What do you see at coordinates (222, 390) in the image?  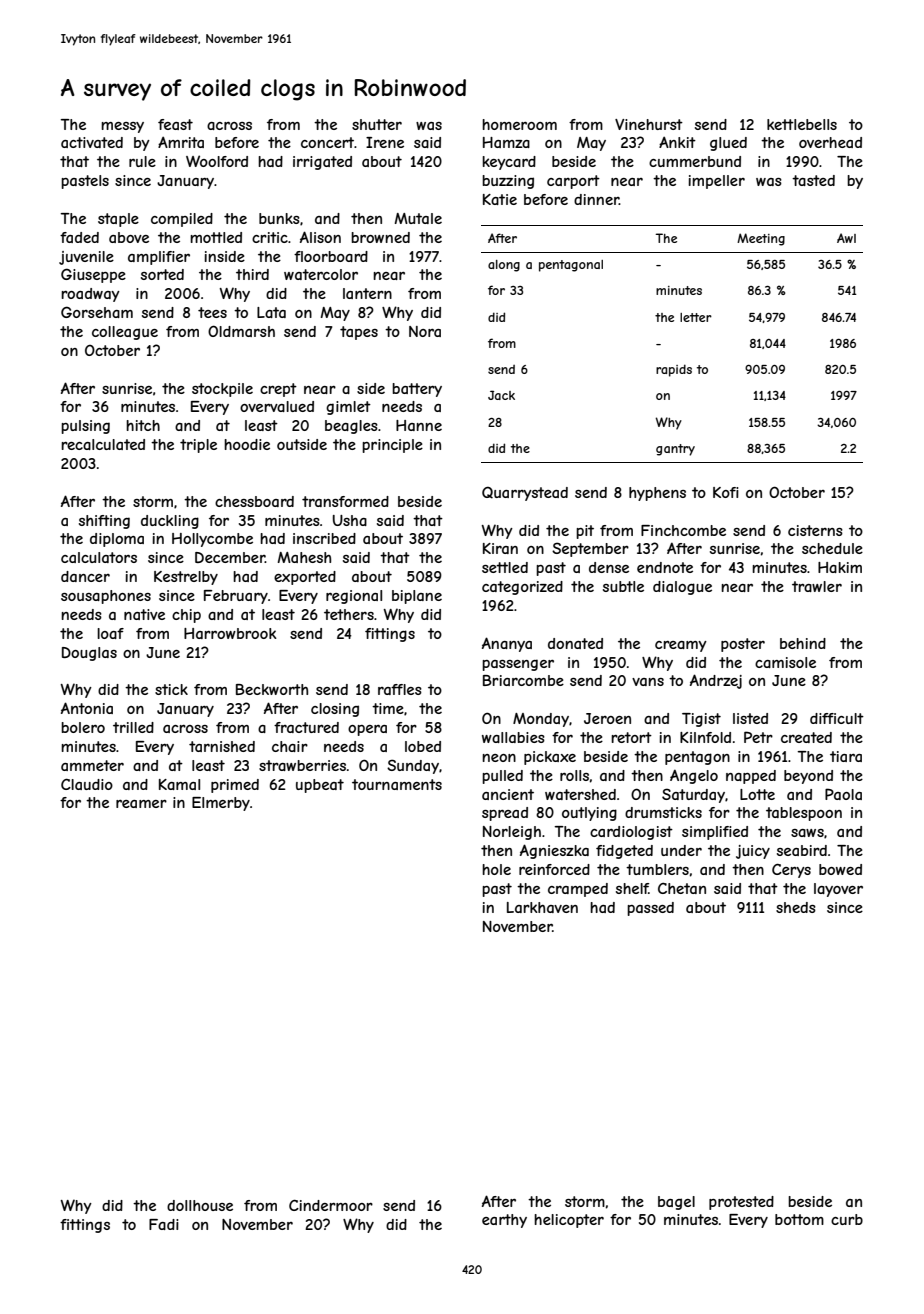 I see `stockpile` at bounding box center [222, 390].
